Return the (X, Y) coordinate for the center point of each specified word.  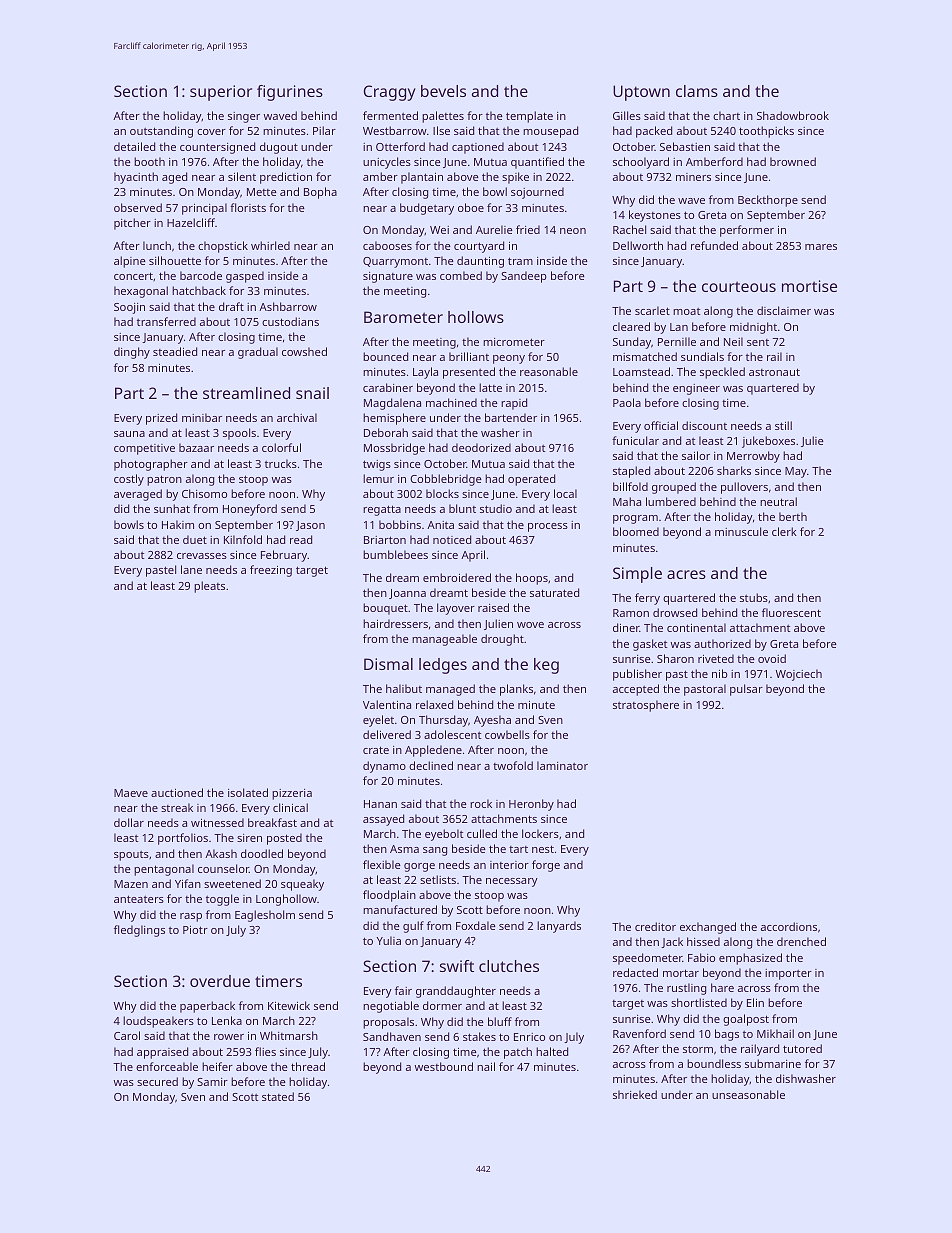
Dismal (388, 664)
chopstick (223, 247)
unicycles (387, 163)
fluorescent (791, 612)
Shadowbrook (793, 115)
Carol (127, 1035)
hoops (532, 579)
